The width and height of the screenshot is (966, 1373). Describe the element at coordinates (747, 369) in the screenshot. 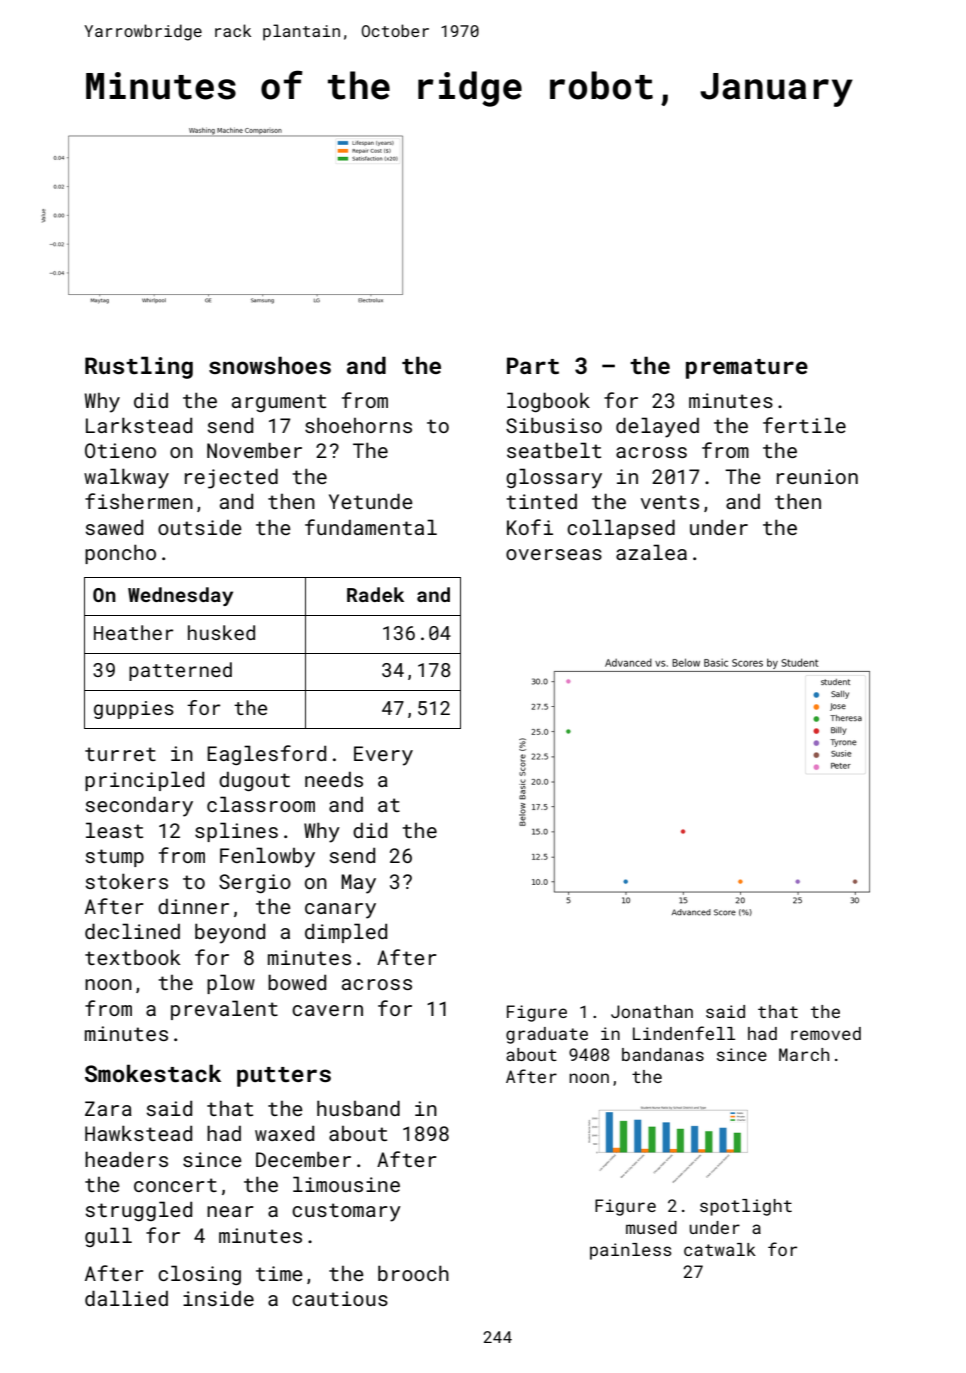

I see `premature` at that location.
